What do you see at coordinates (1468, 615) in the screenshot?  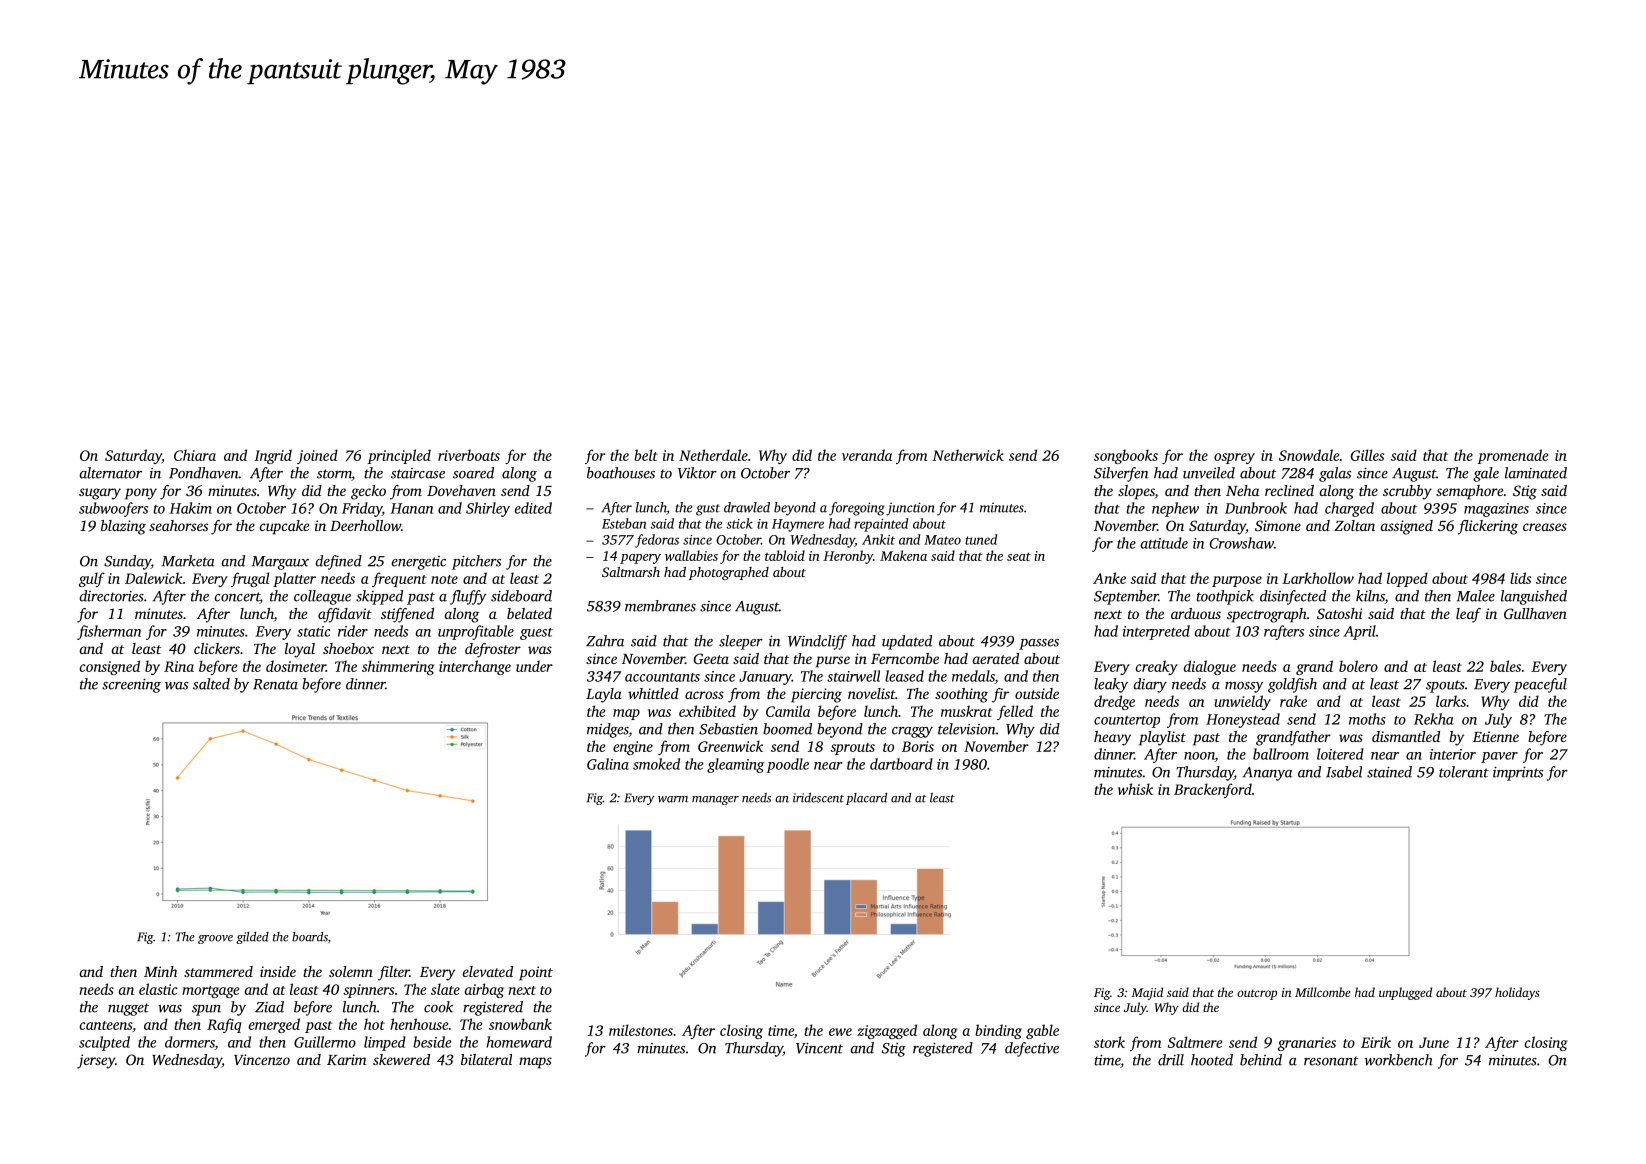 I see `leaf` at bounding box center [1468, 615].
